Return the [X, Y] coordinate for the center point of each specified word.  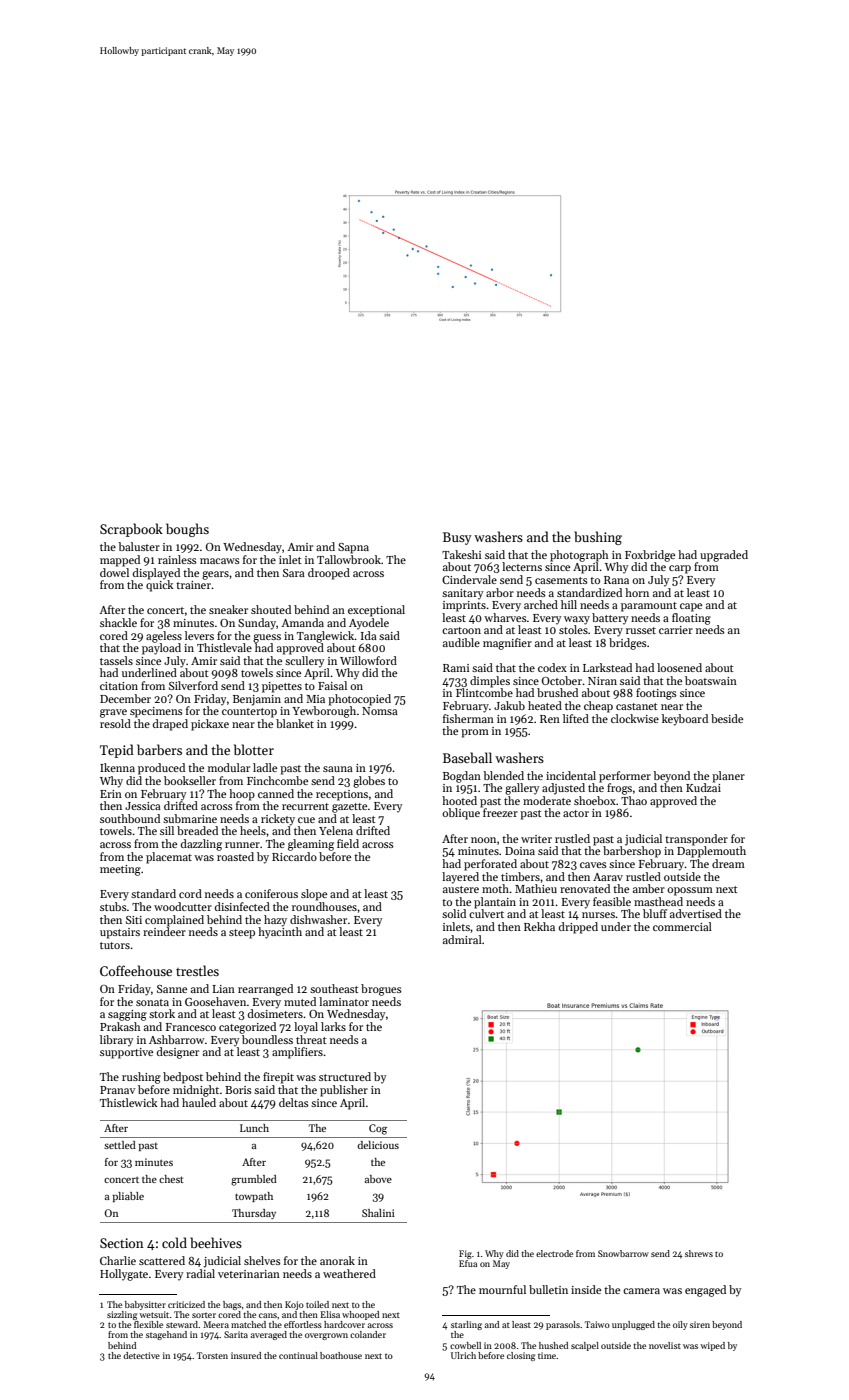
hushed [554, 1345]
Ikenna [117, 767]
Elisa [330, 1314]
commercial [682, 926]
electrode [554, 1253]
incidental [571, 775]
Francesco [191, 1027]
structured [345, 1076]
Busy [457, 538]
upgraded [724, 556]
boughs [187, 530]
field [348, 843]
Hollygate [124, 1275]
